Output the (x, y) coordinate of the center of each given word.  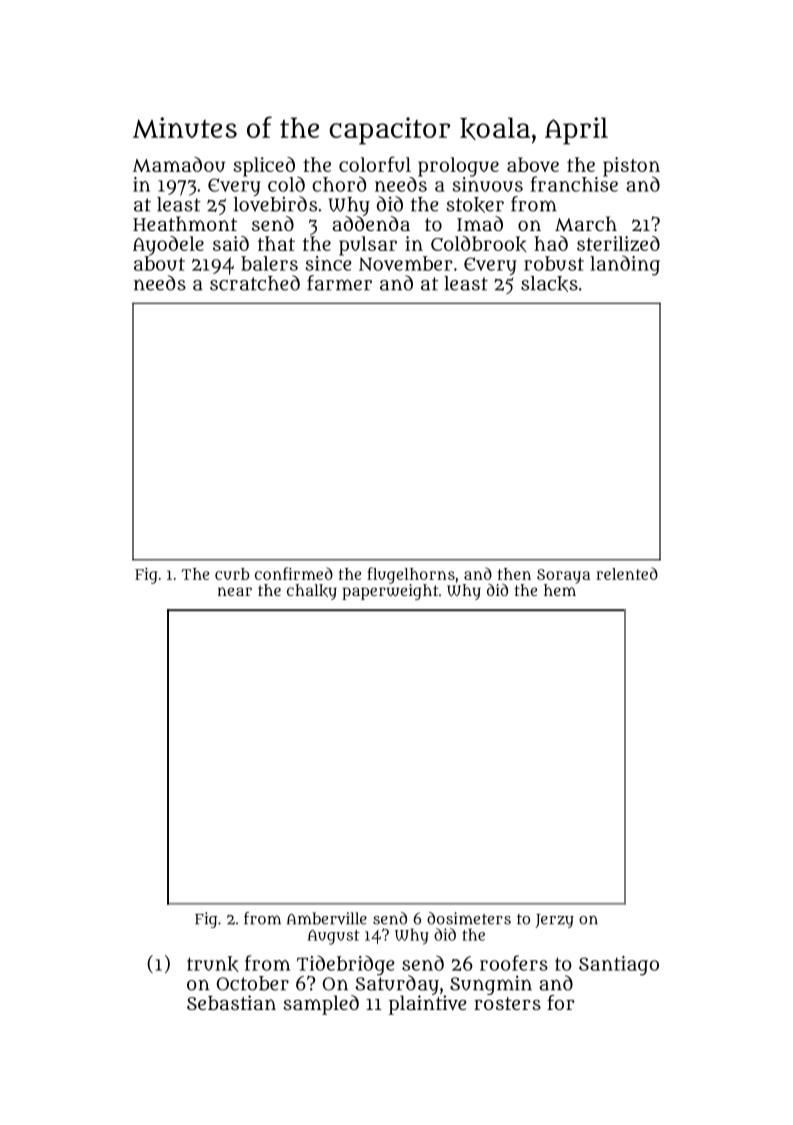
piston (631, 167)
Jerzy (554, 921)
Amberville (327, 918)
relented (627, 573)
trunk (213, 964)
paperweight (390, 592)
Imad (480, 223)
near (235, 591)
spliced (264, 167)
